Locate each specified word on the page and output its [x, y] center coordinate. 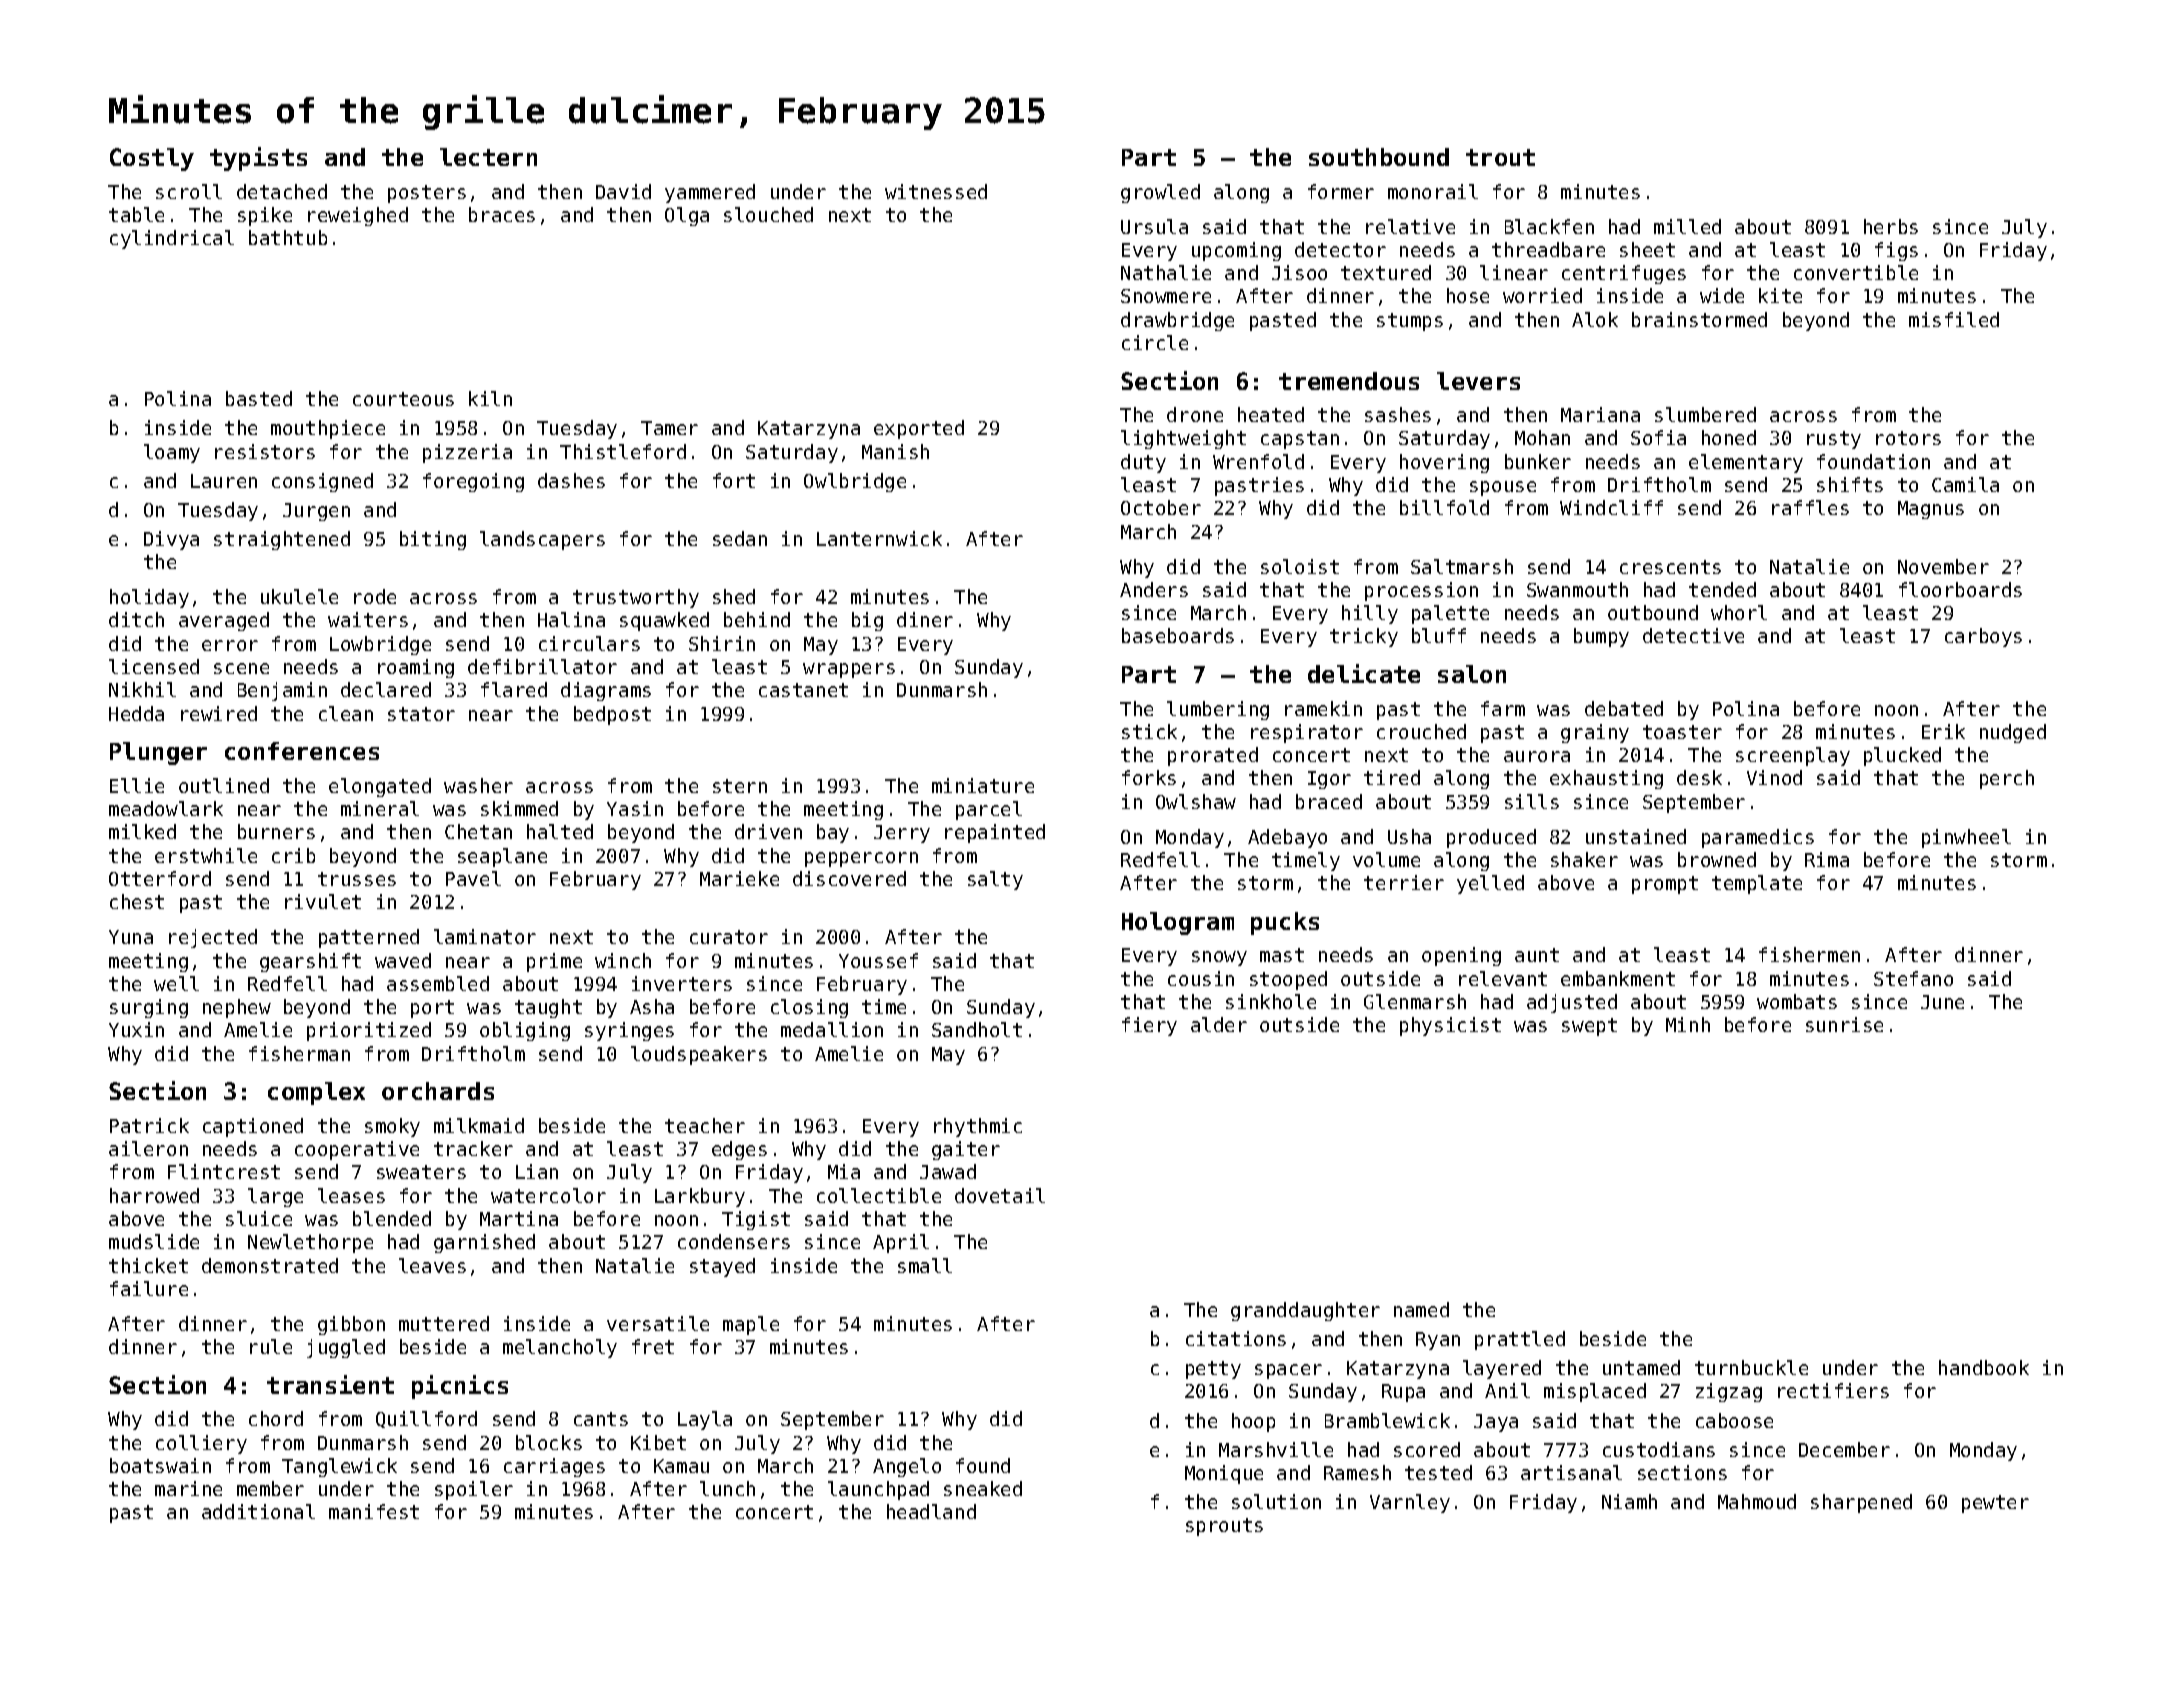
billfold [1444, 507]
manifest [374, 1511]
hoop [1253, 1422]
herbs [1891, 226]
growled [1160, 193]
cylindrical [172, 239]
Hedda [136, 713]
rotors [1908, 438]
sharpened [1861, 1503]
